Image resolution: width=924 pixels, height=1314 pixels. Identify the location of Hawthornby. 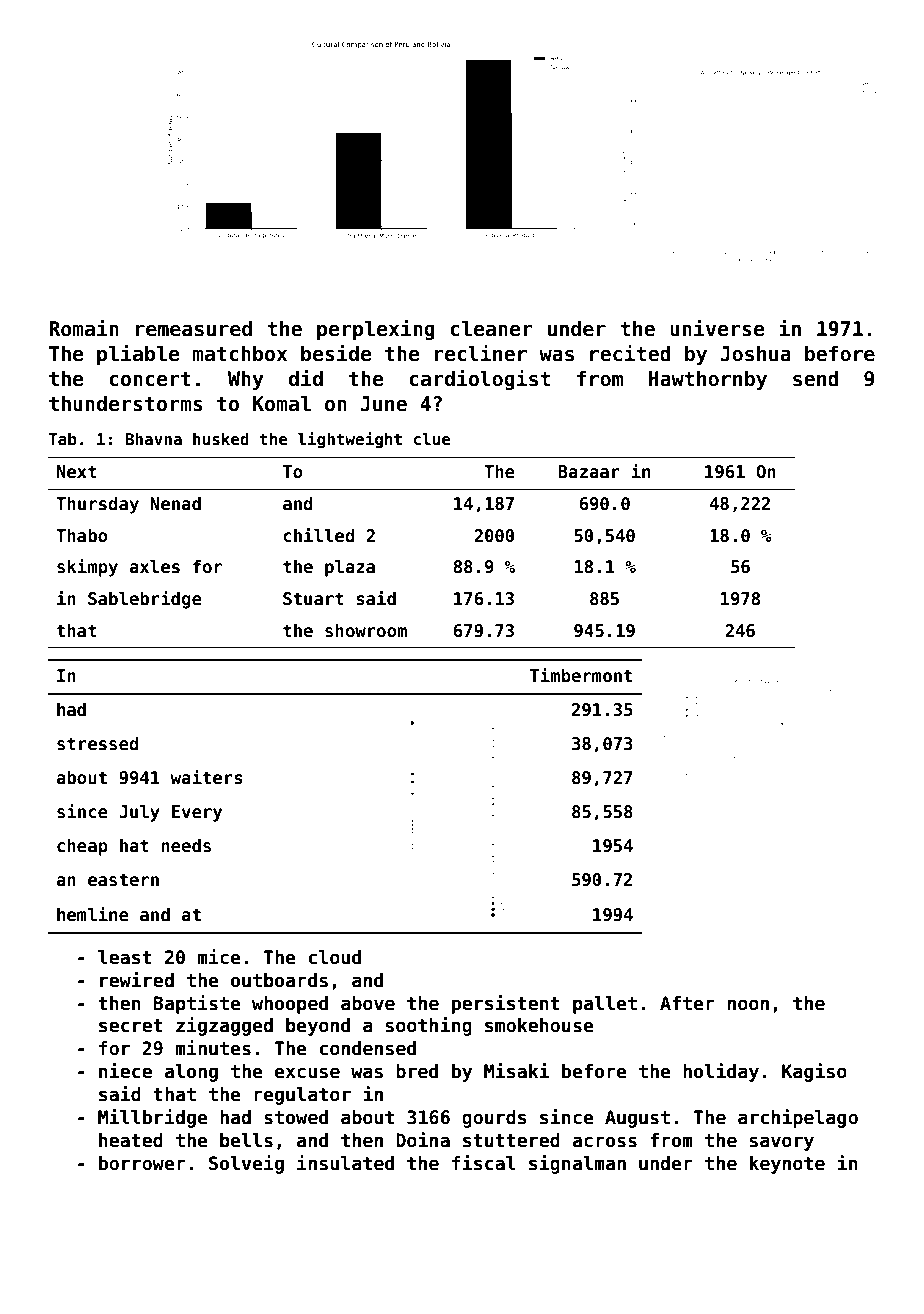
(708, 380).
